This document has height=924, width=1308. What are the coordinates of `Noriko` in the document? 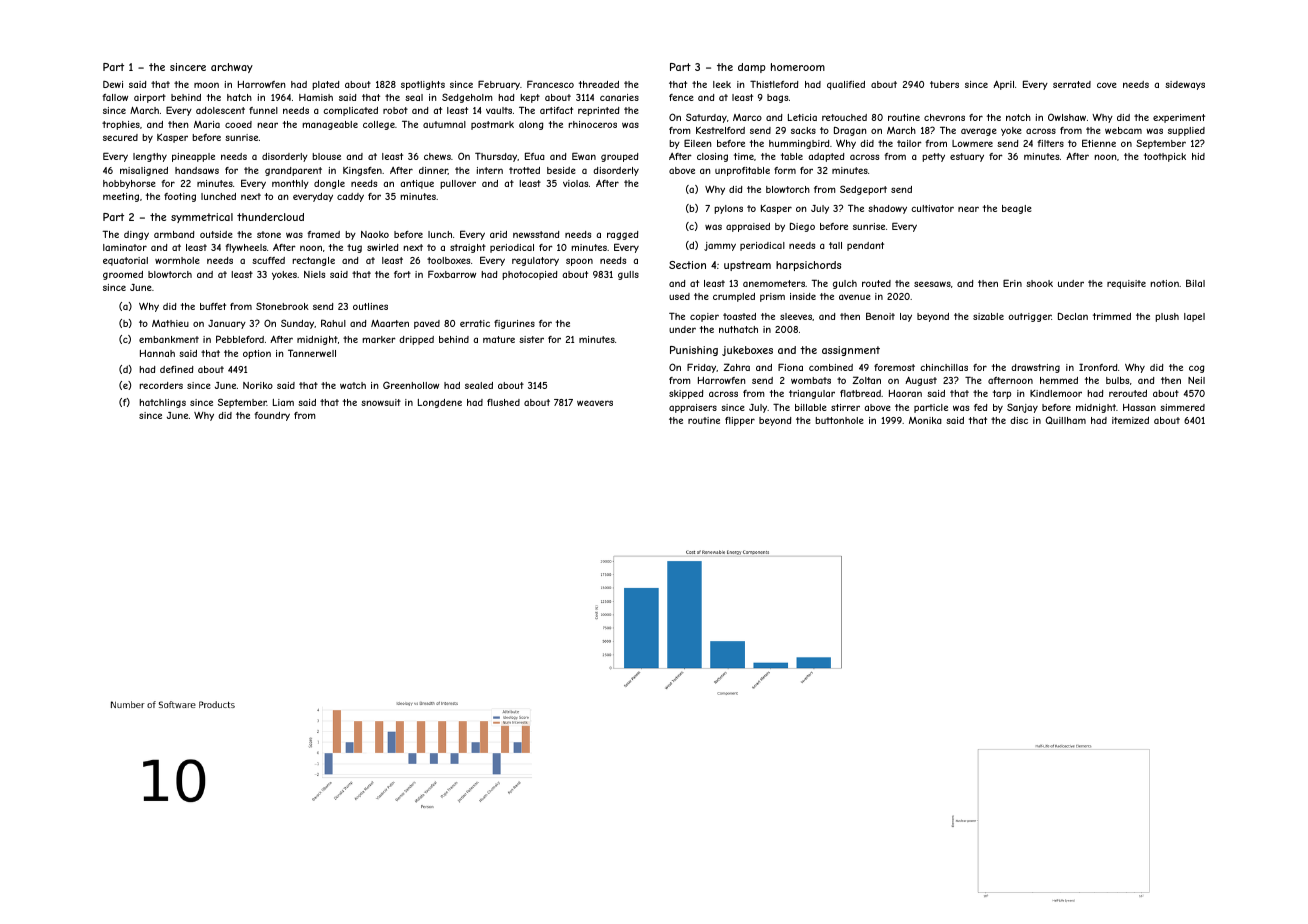 It's located at (258, 385).
